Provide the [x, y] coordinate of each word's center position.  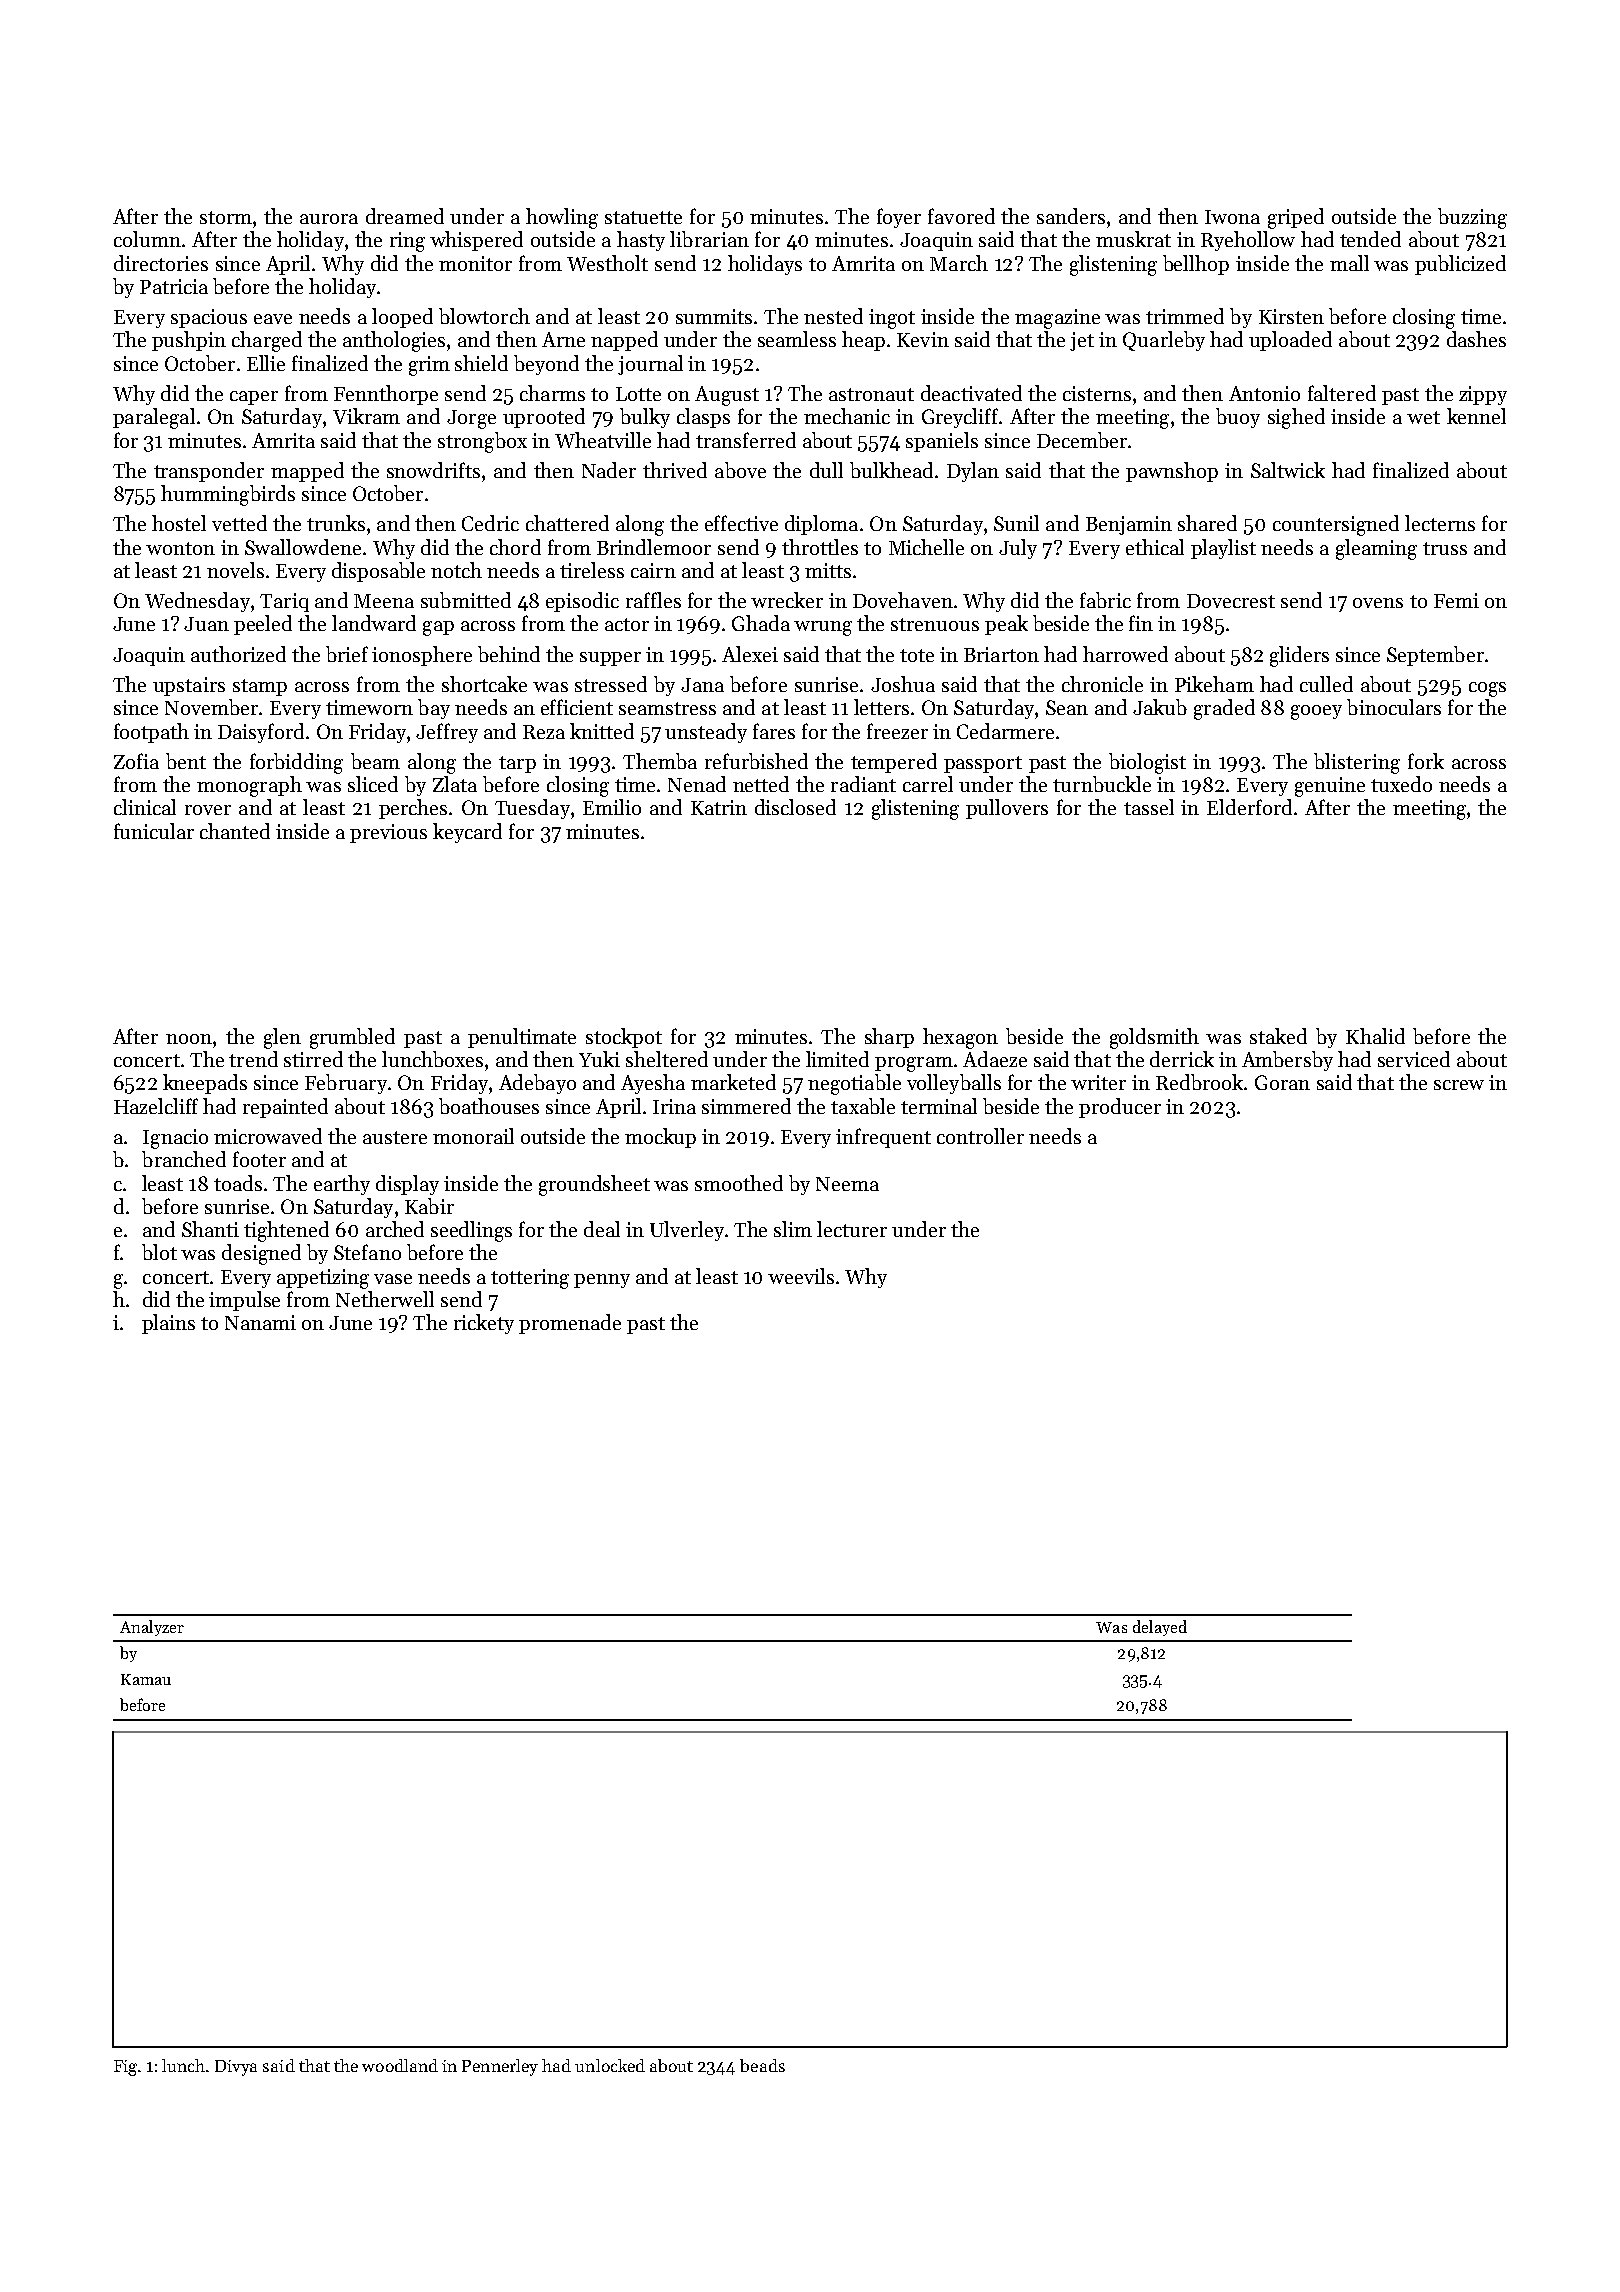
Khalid [1375, 1036]
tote [917, 655]
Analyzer [152, 1628]
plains [168, 1324]
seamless [797, 339]
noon [189, 1039]
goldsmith [1154, 1038]
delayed [1160, 1628]
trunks [336, 523]
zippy [1483, 395]
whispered [476, 241]
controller [980, 1136]
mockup [660, 1138]
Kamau [146, 1679]
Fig [125, 2068]
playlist [1223, 549]
